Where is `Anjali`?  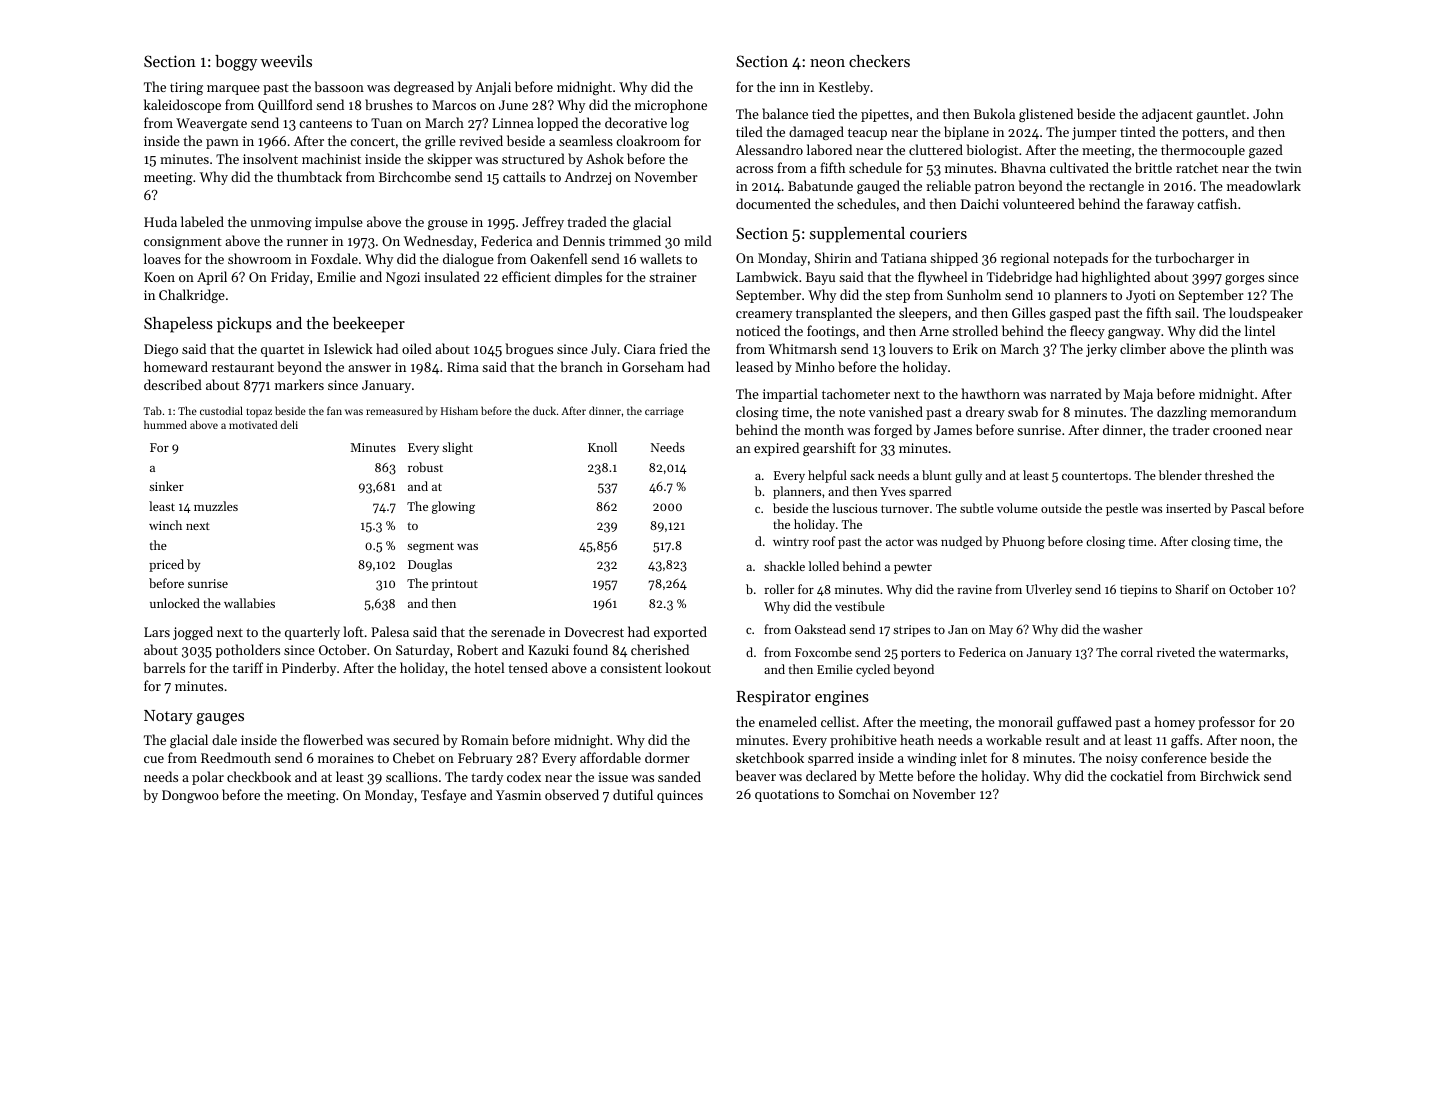
Anjali is located at coordinates (493, 88).
